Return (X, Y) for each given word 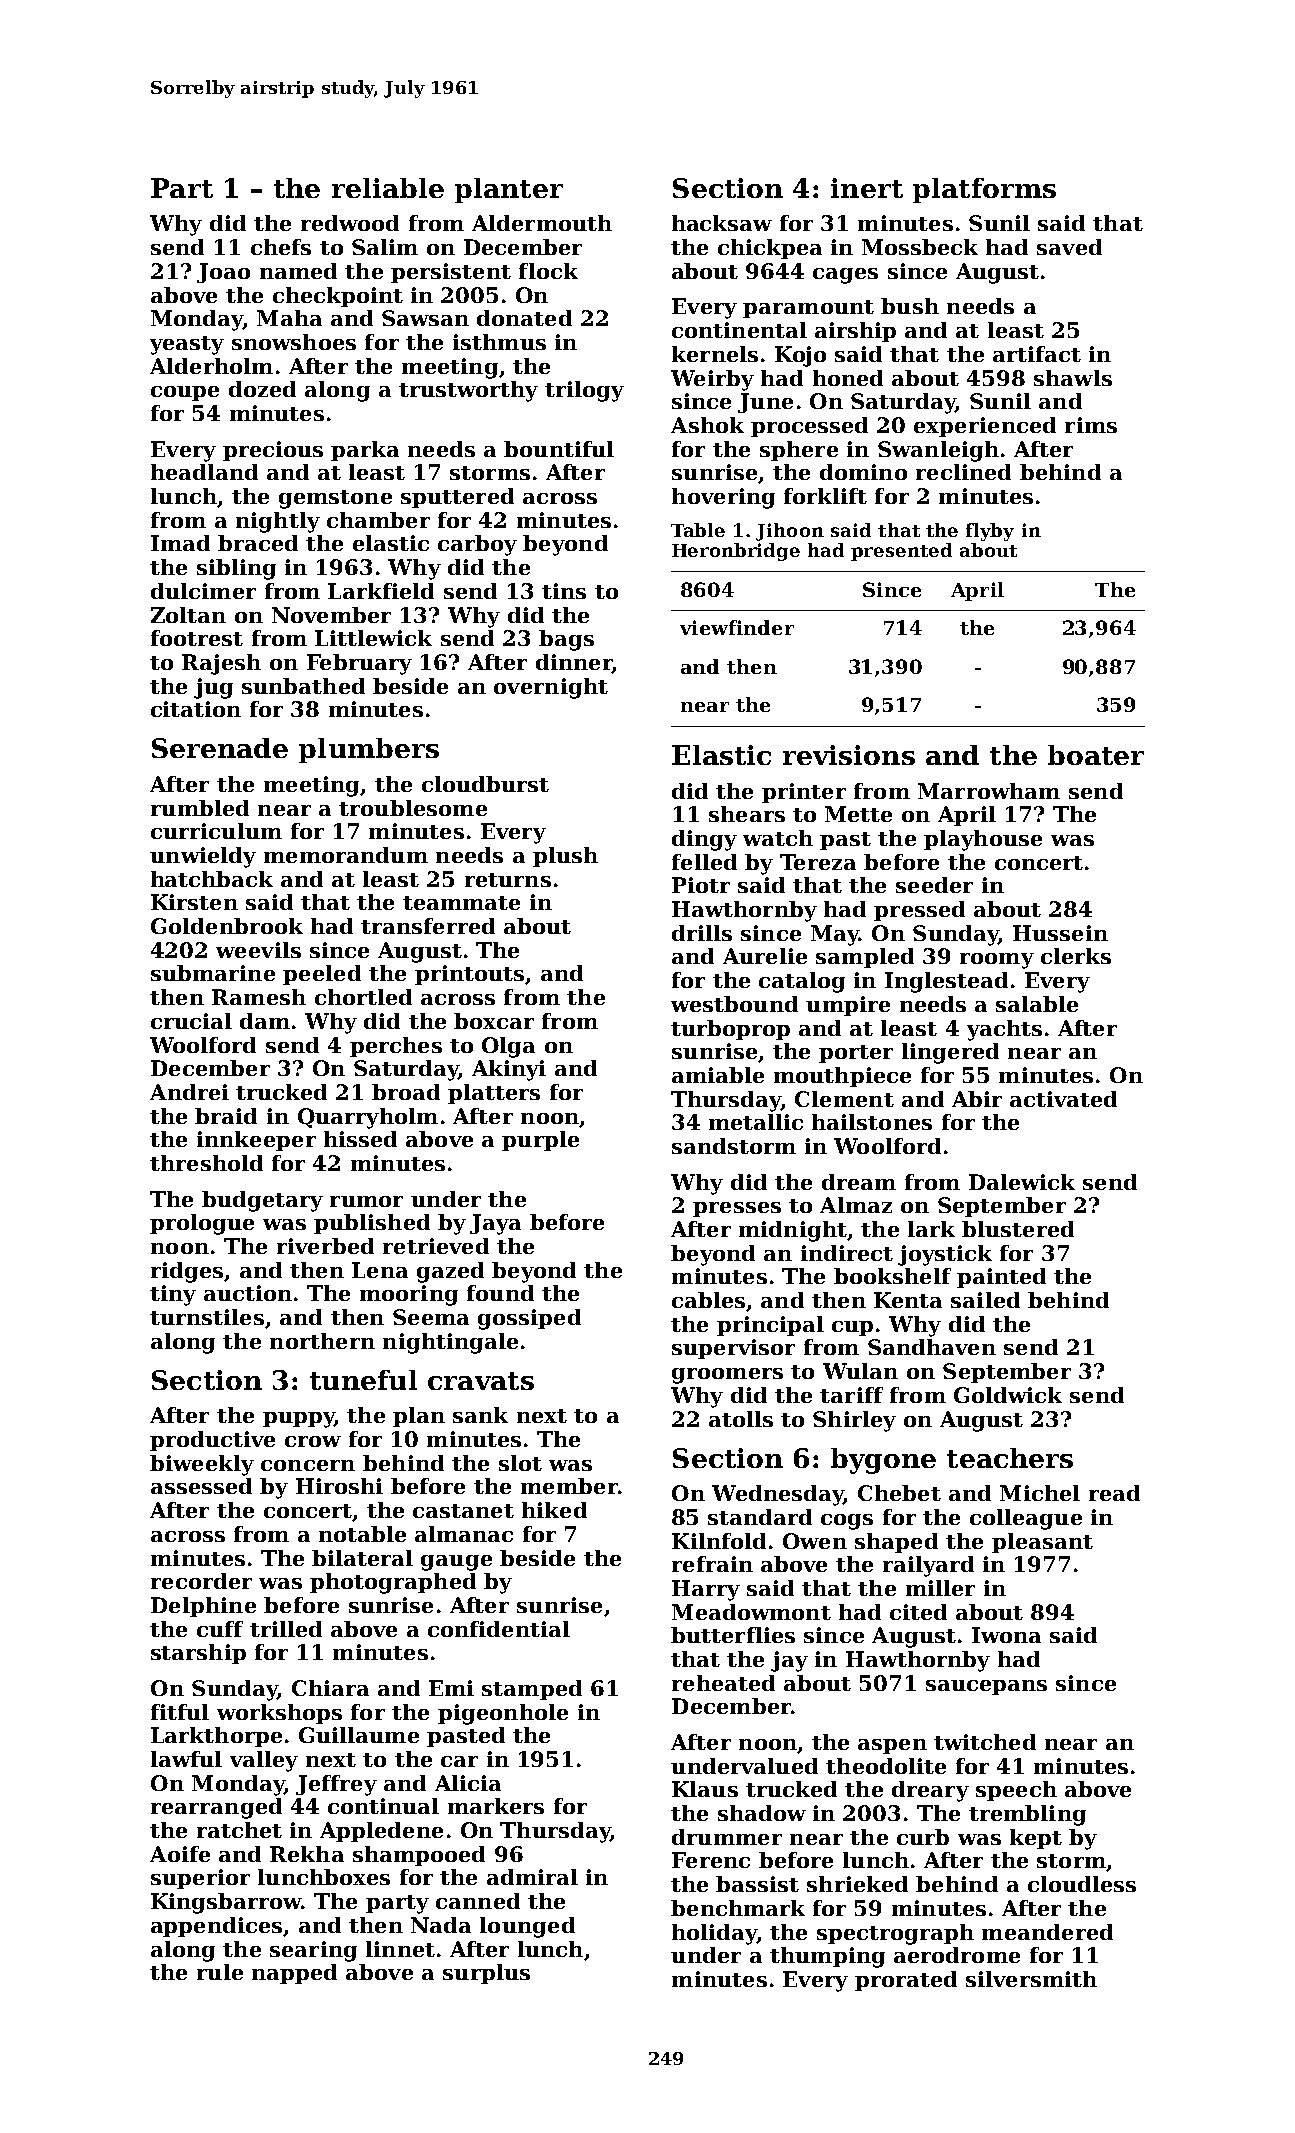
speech (1016, 1791)
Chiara (330, 1688)
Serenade (220, 748)
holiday (714, 1934)
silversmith (1031, 1979)
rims (1091, 425)
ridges (187, 1272)
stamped (532, 1690)
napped (294, 1974)
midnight (793, 1231)
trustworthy (468, 391)
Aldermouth (542, 223)
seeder (934, 885)
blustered (1018, 1229)
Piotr (701, 885)
